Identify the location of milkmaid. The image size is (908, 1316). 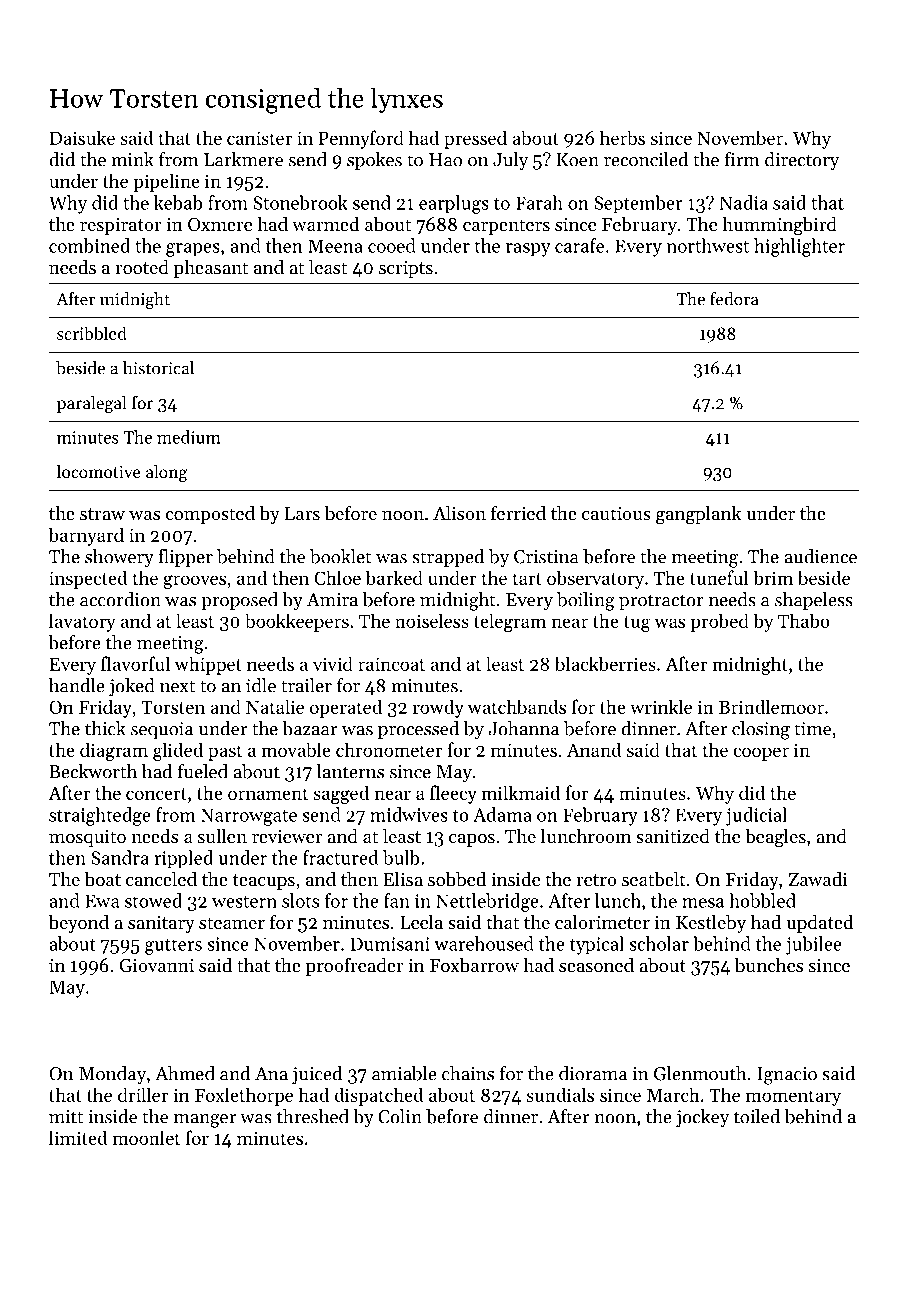
(520, 792).
